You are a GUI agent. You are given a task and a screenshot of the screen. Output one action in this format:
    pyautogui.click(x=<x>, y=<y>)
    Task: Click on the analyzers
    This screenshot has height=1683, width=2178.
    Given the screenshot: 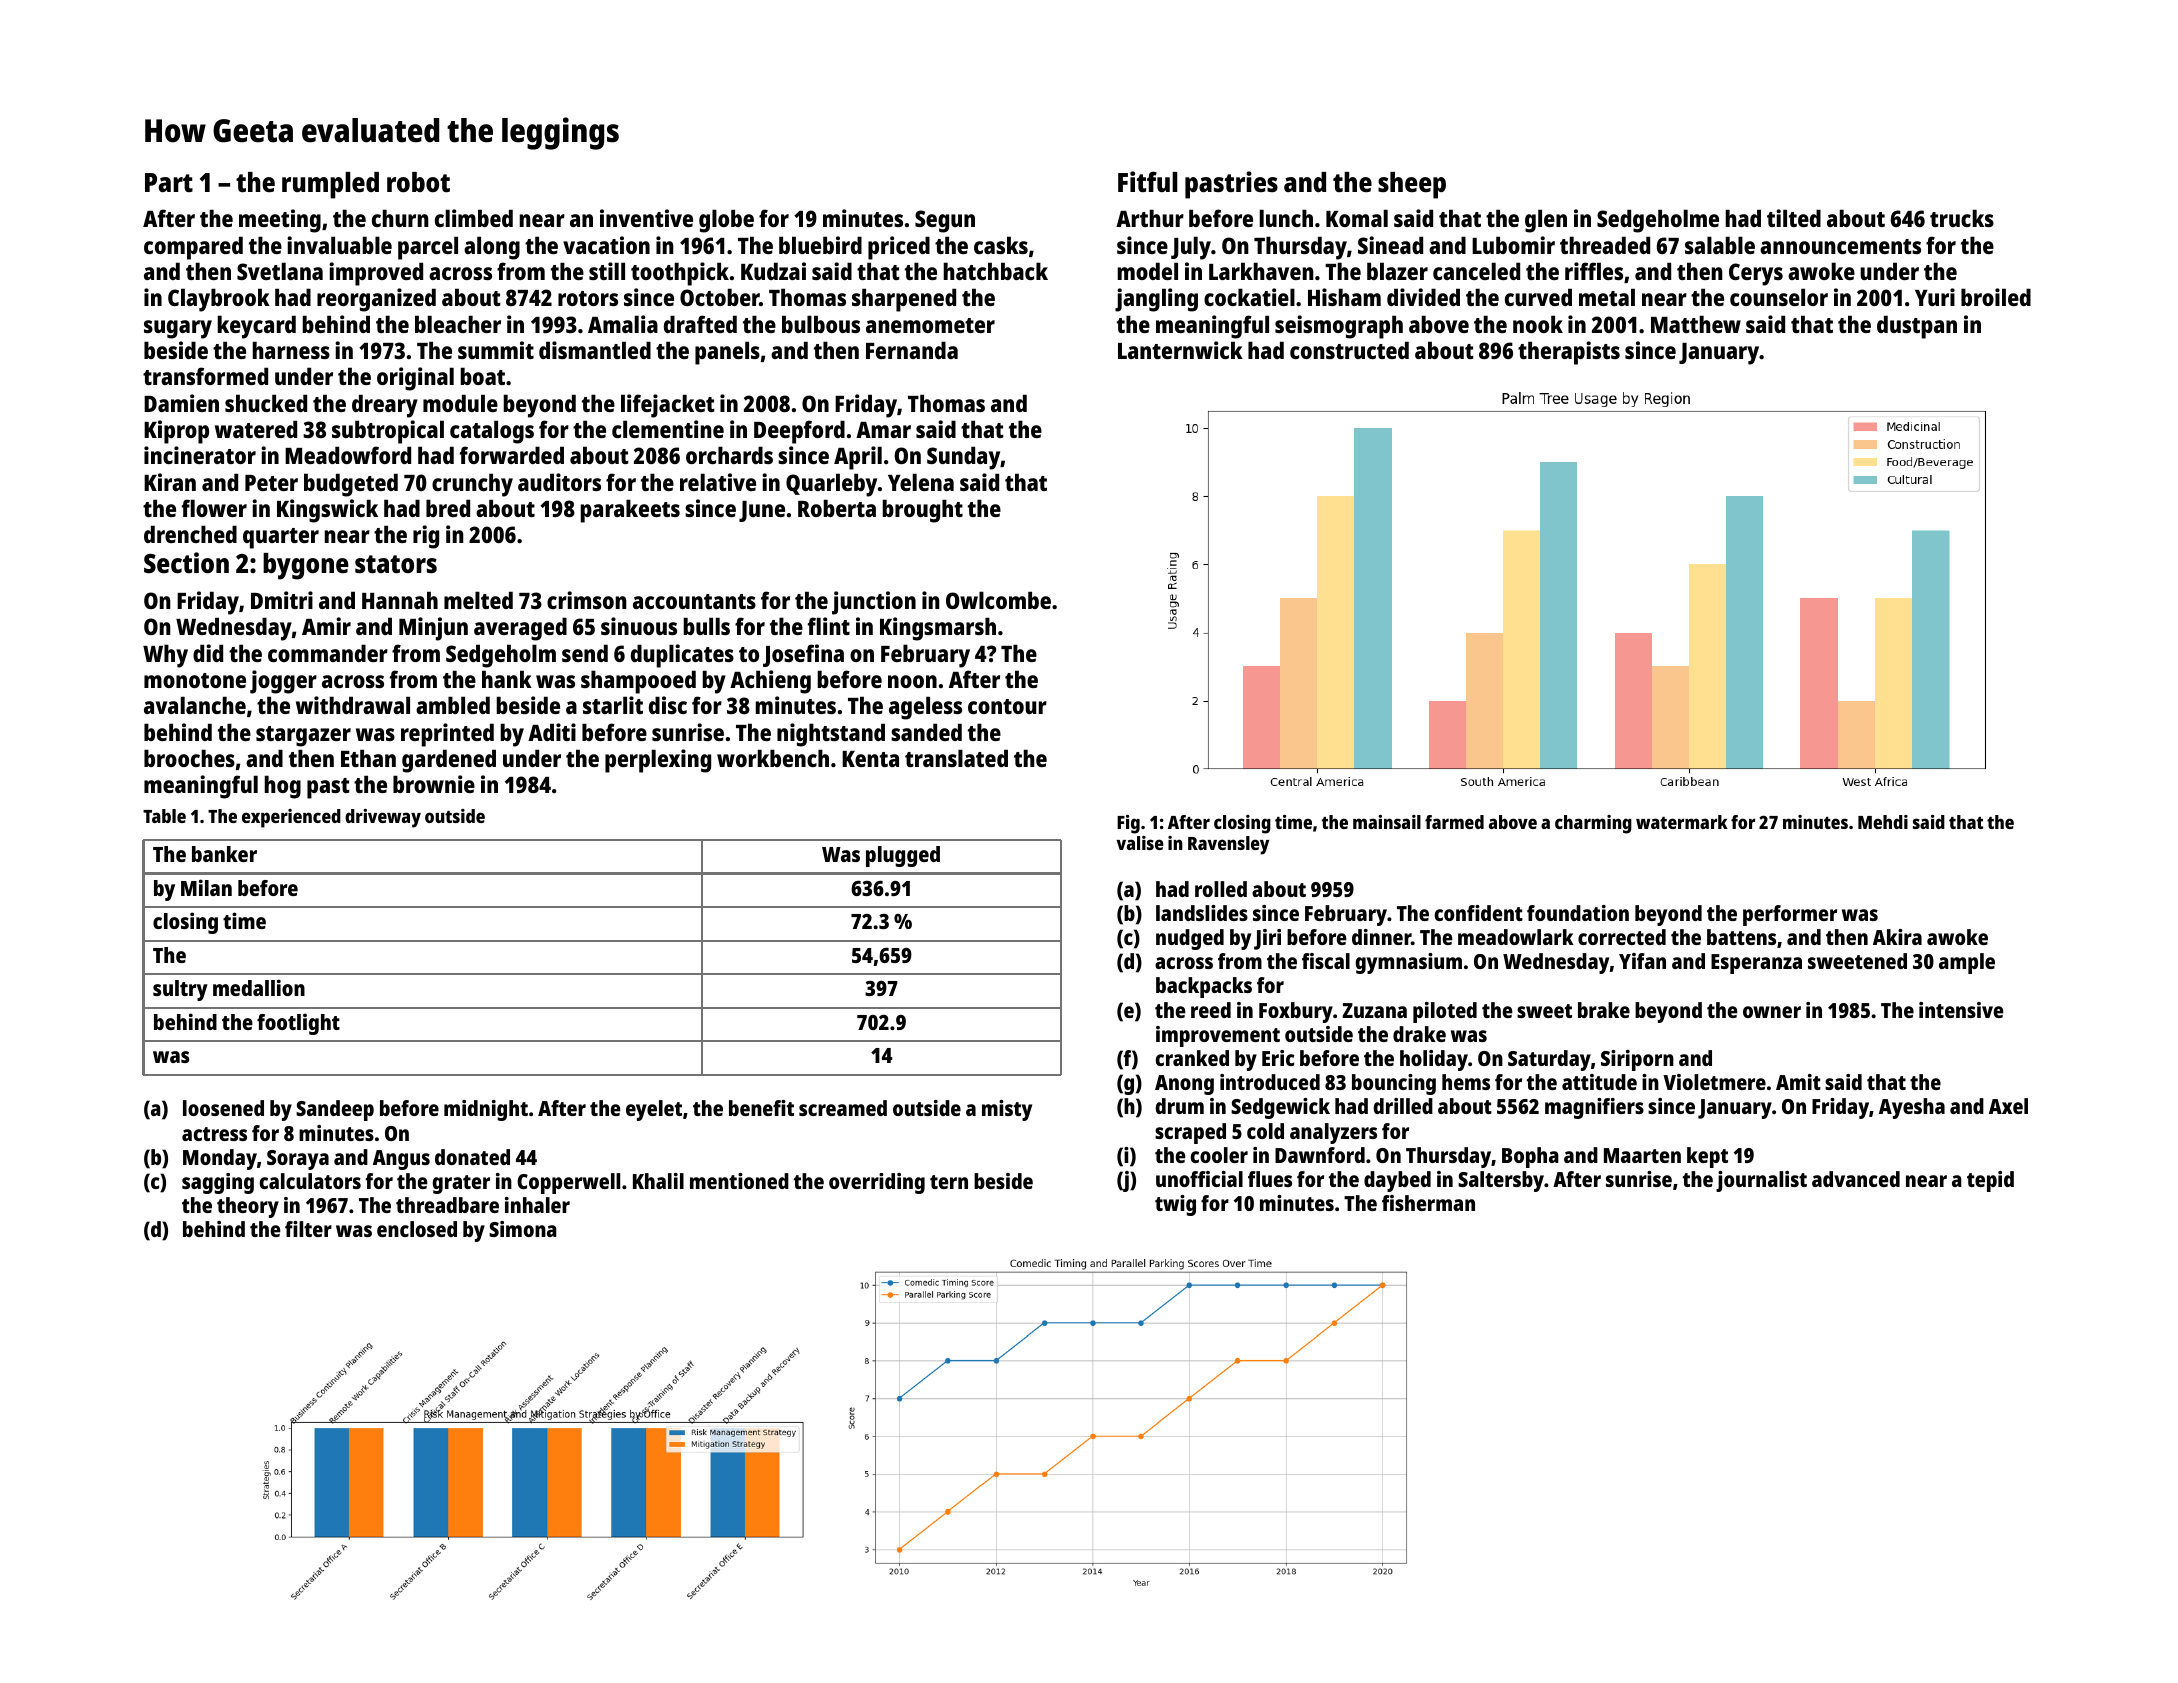 What is the action you would take?
    pyautogui.click(x=1333, y=1133)
